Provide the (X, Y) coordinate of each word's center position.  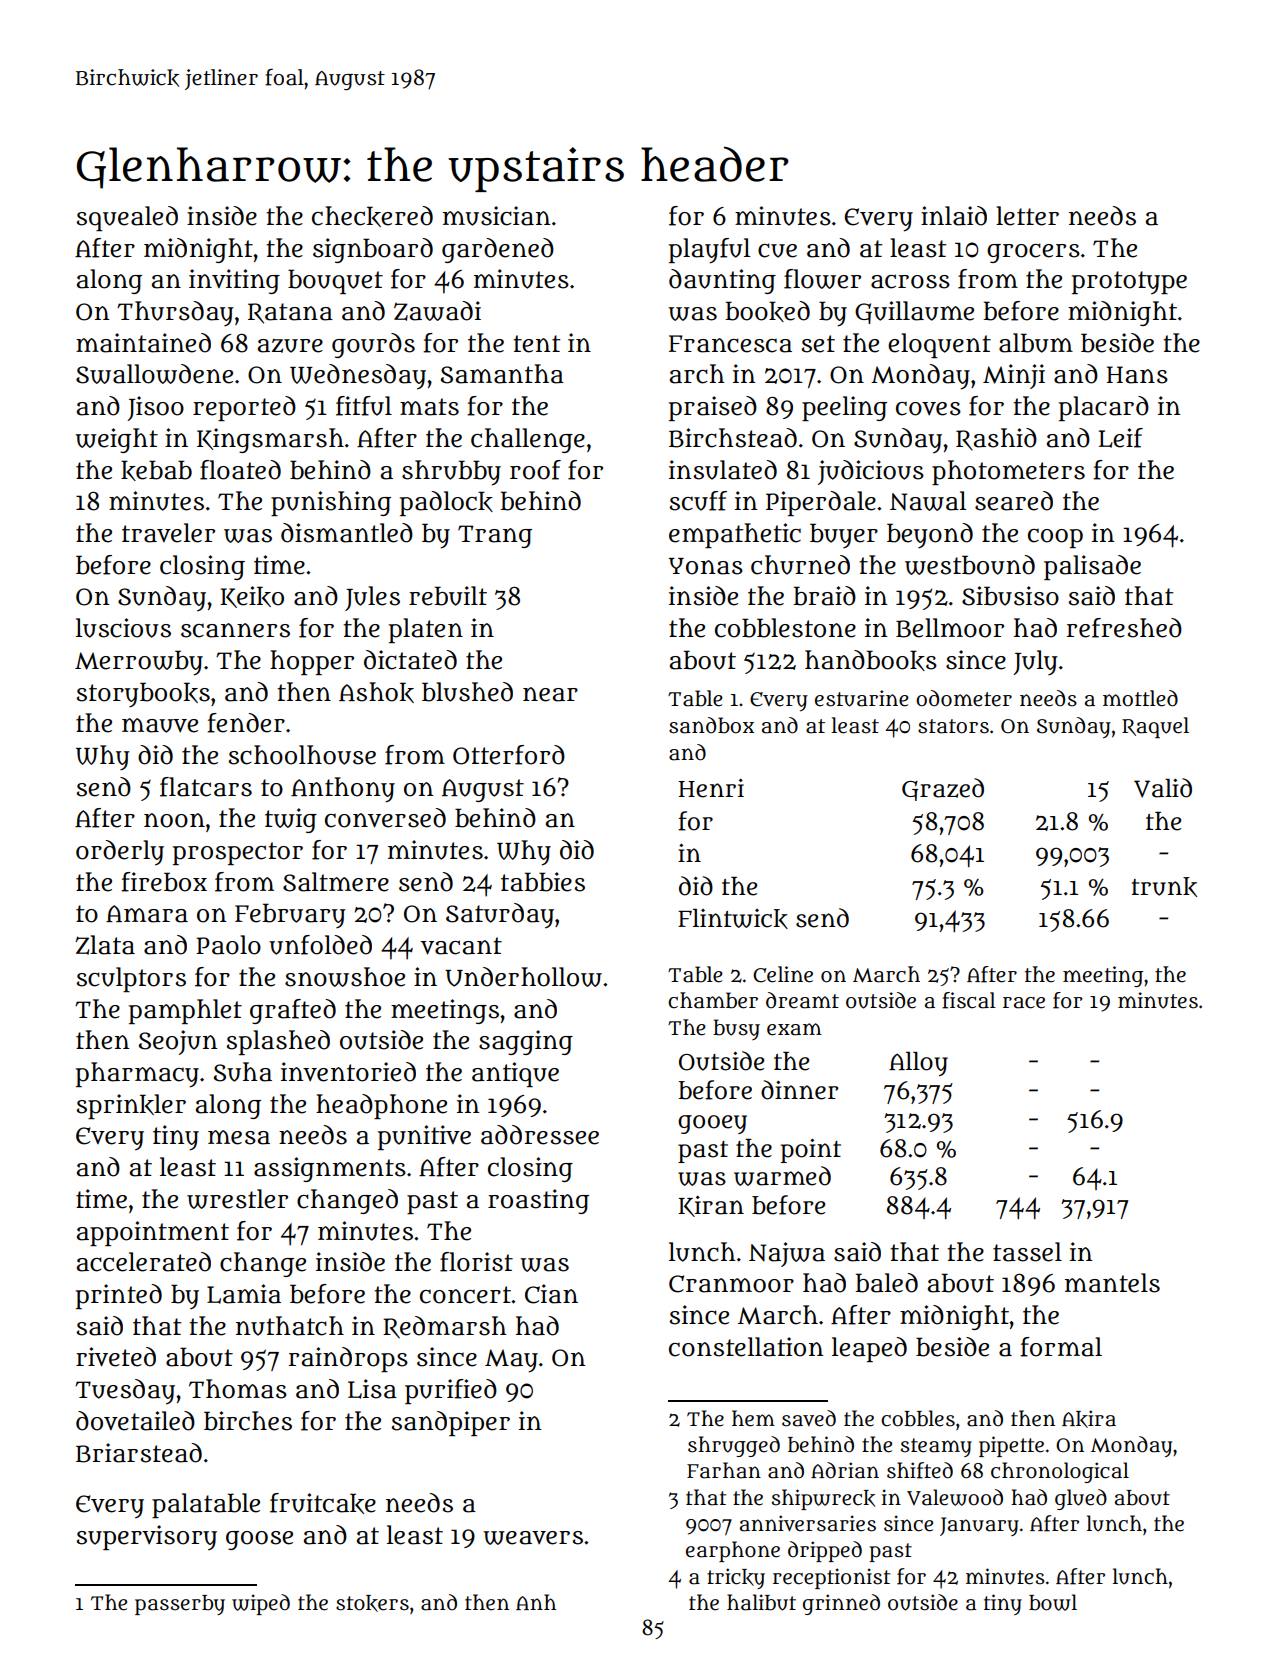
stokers (372, 1603)
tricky (736, 1578)
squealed (127, 218)
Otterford (509, 755)
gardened (498, 250)
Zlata (105, 945)
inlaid (954, 216)
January (979, 1526)
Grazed (943, 789)
